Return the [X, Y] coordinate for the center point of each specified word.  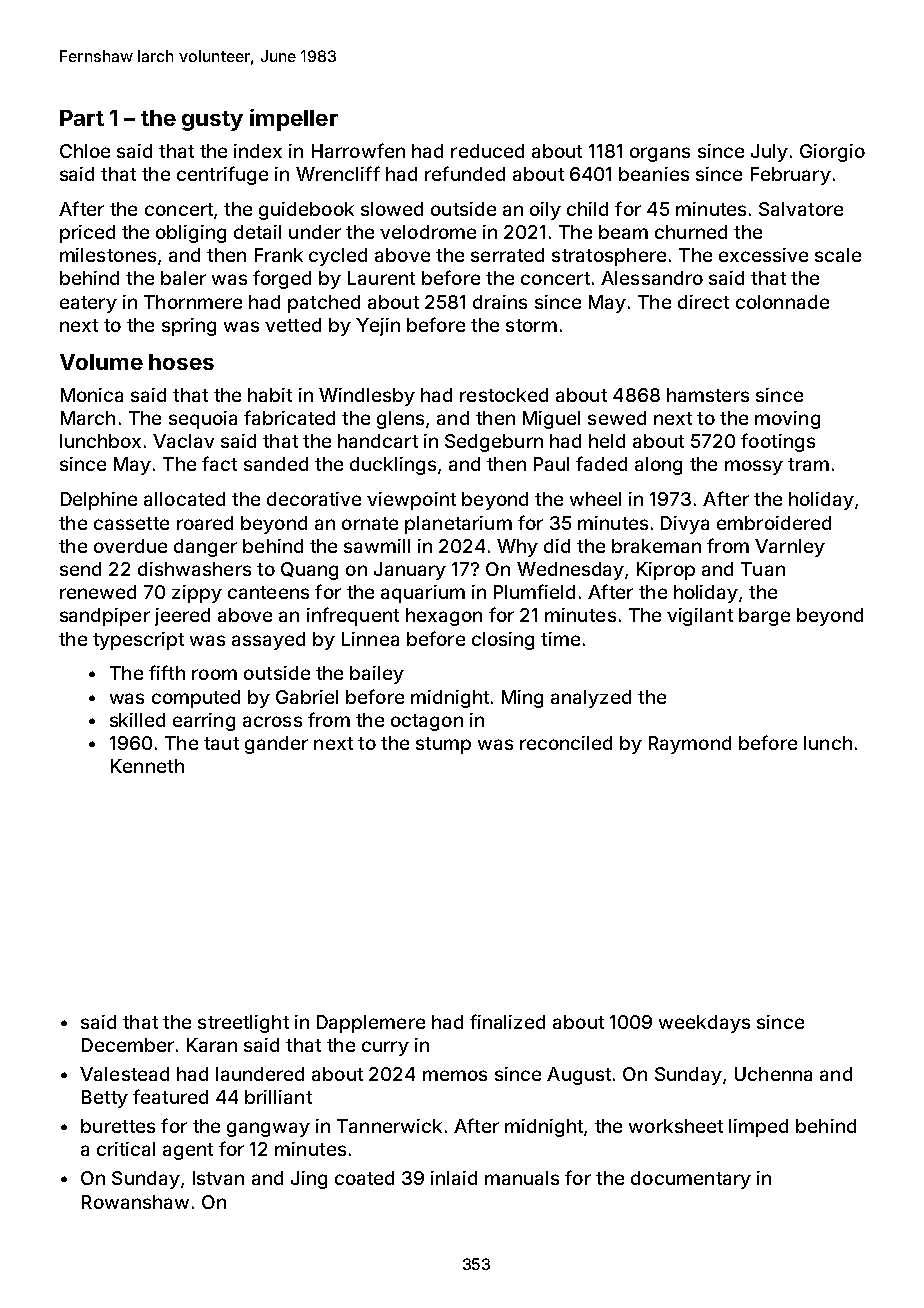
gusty [212, 121]
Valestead [124, 1074]
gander [276, 745]
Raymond [690, 745]
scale [838, 255]
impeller [294, 120]
